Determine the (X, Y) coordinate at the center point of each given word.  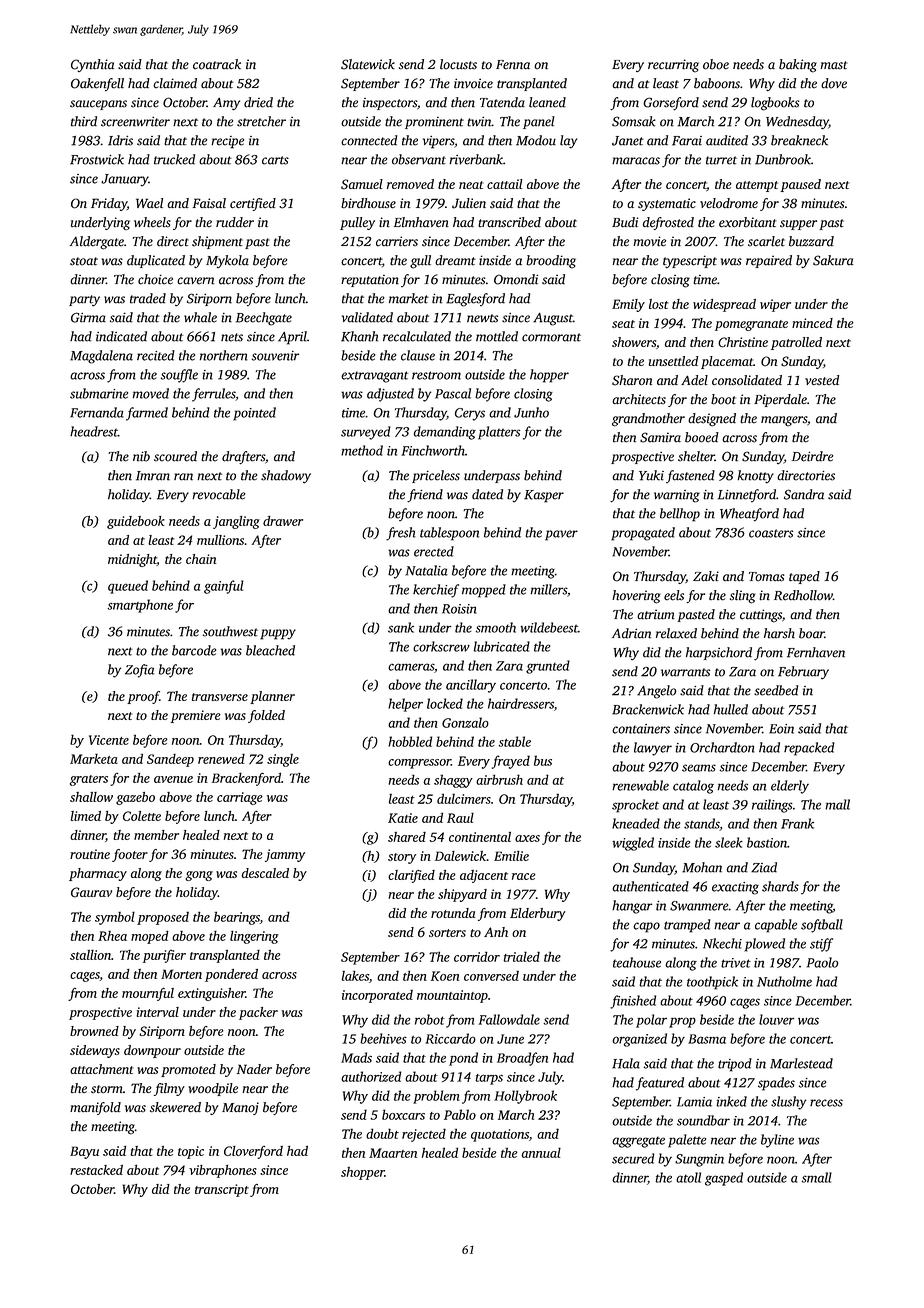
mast (834, 65)
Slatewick (368, 64)
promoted (188, 1070)
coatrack (217, 64)
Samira (660, 437)
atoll (688, 1177)
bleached (270, 650)
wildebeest (549, 627)
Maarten (393, 1153)
